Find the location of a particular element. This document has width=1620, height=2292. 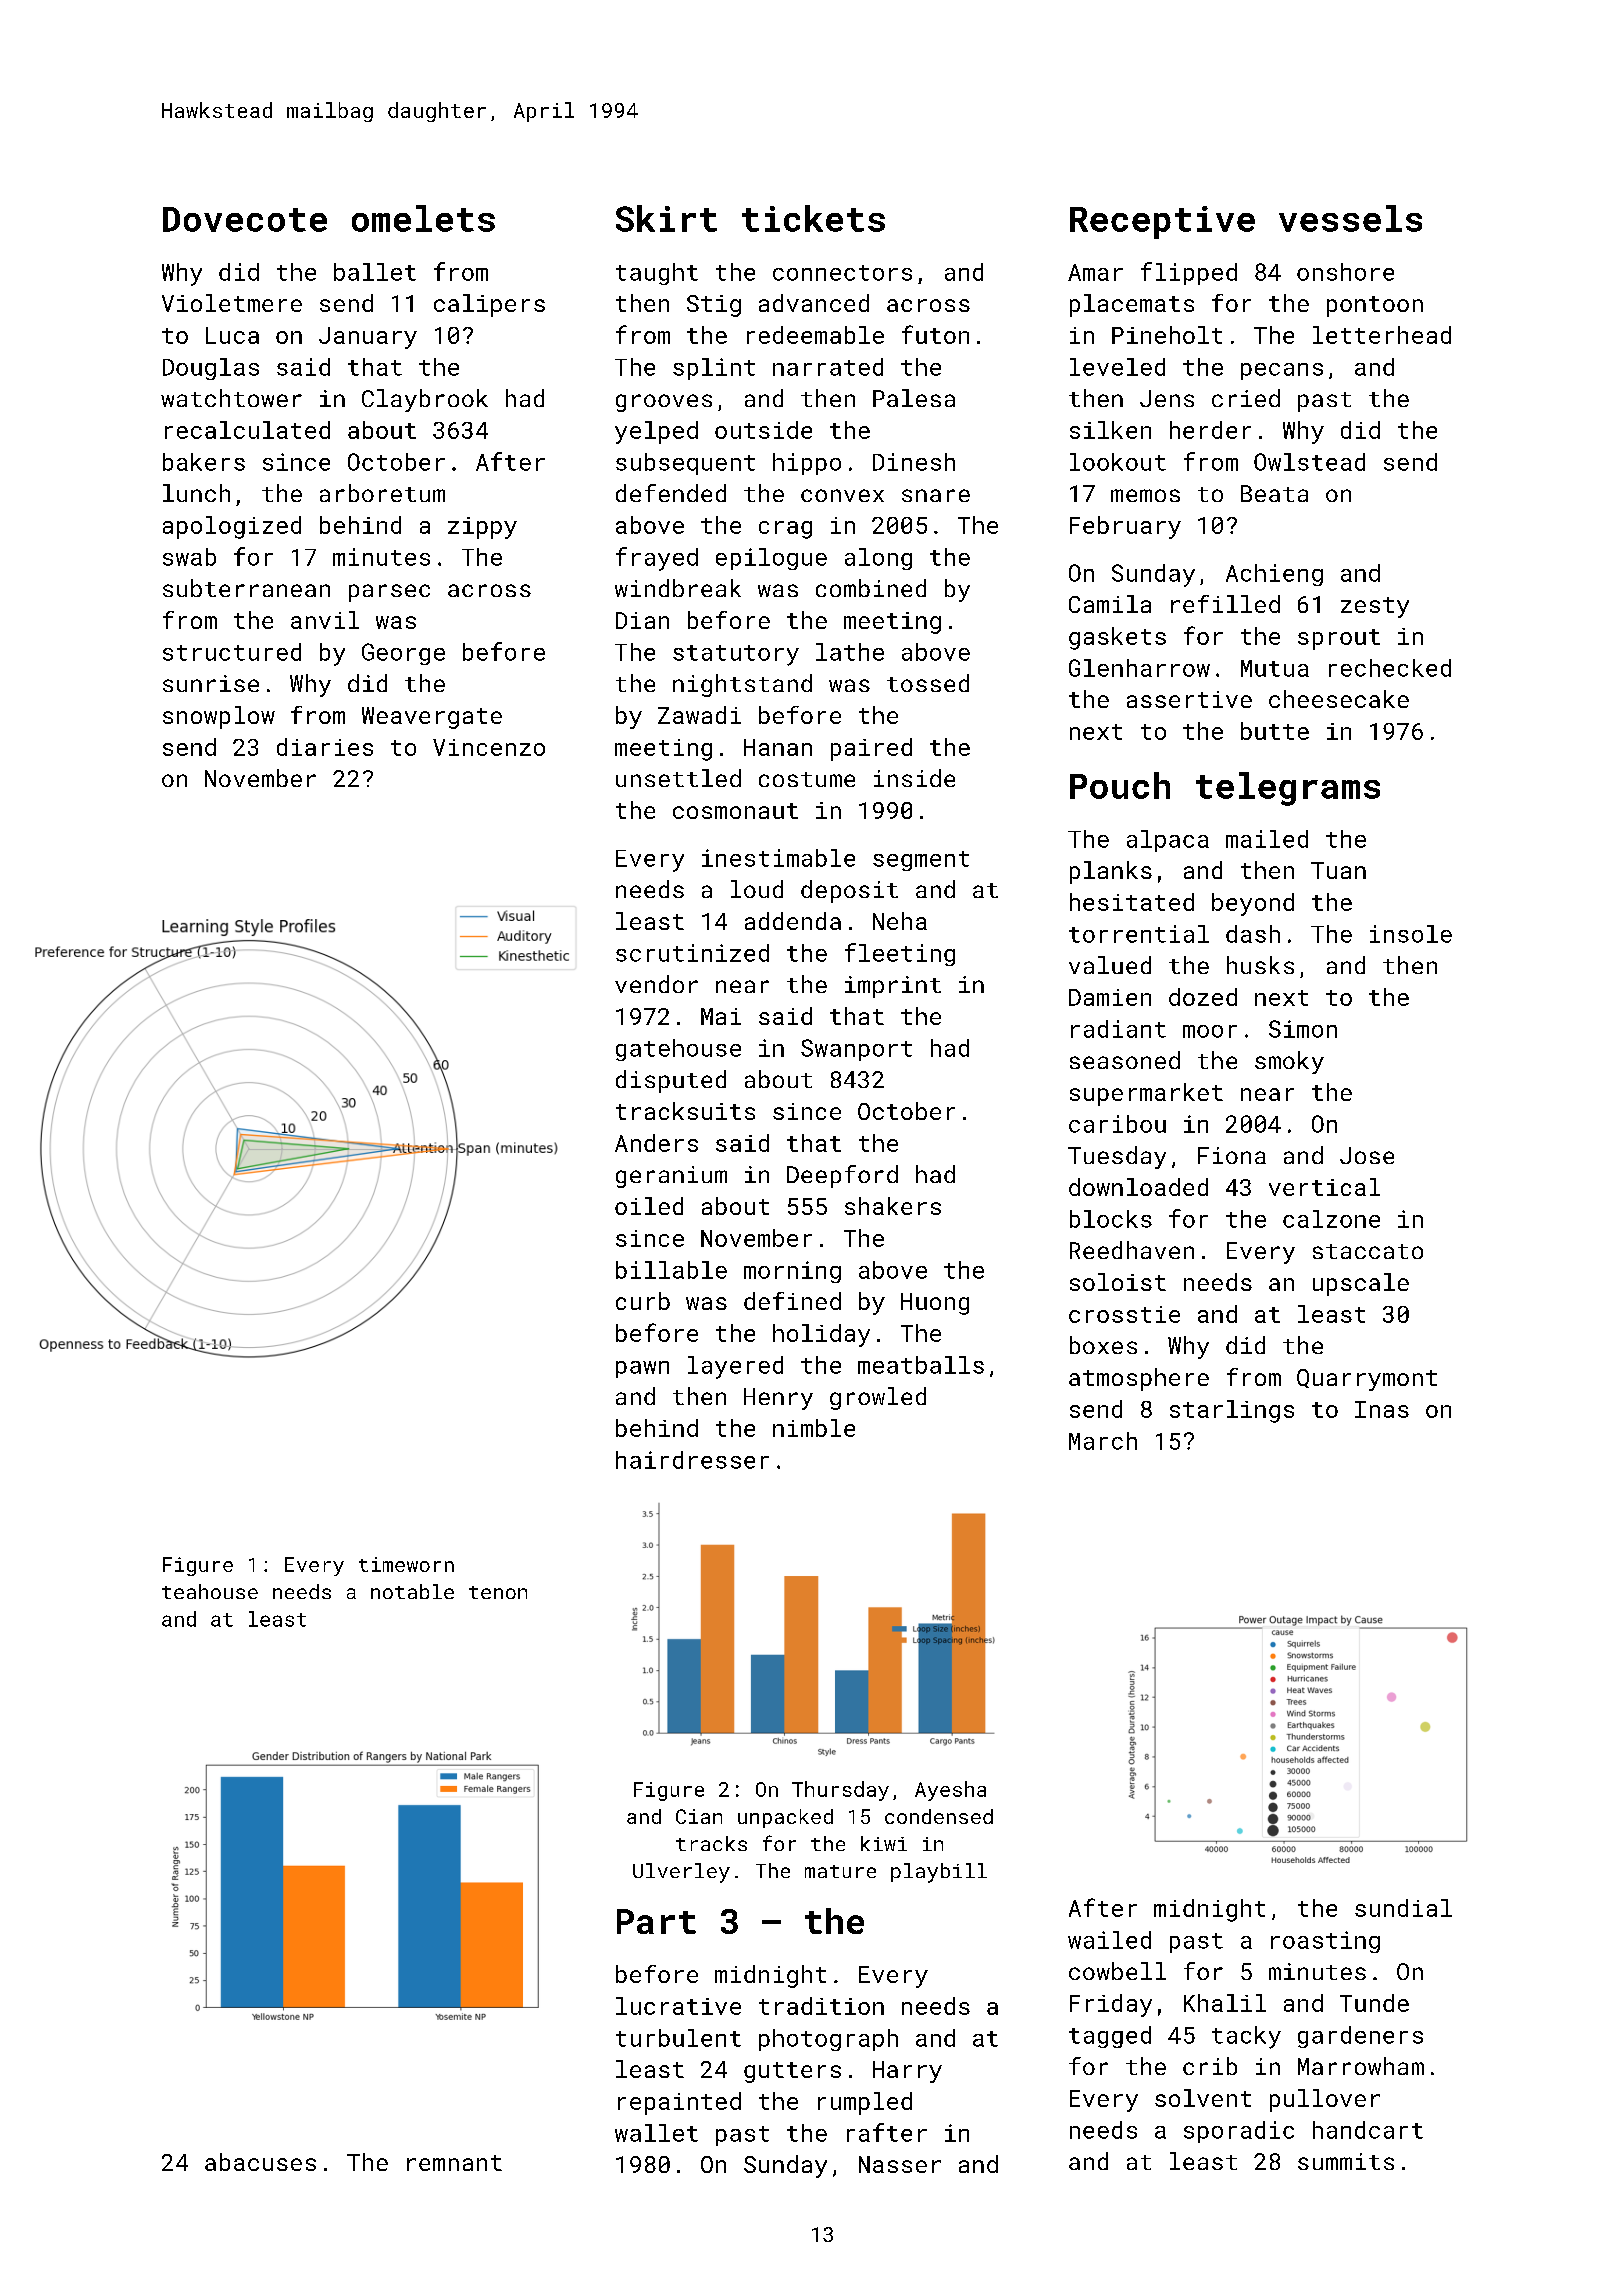

abacuses is located at coordinates (260, 2162).
